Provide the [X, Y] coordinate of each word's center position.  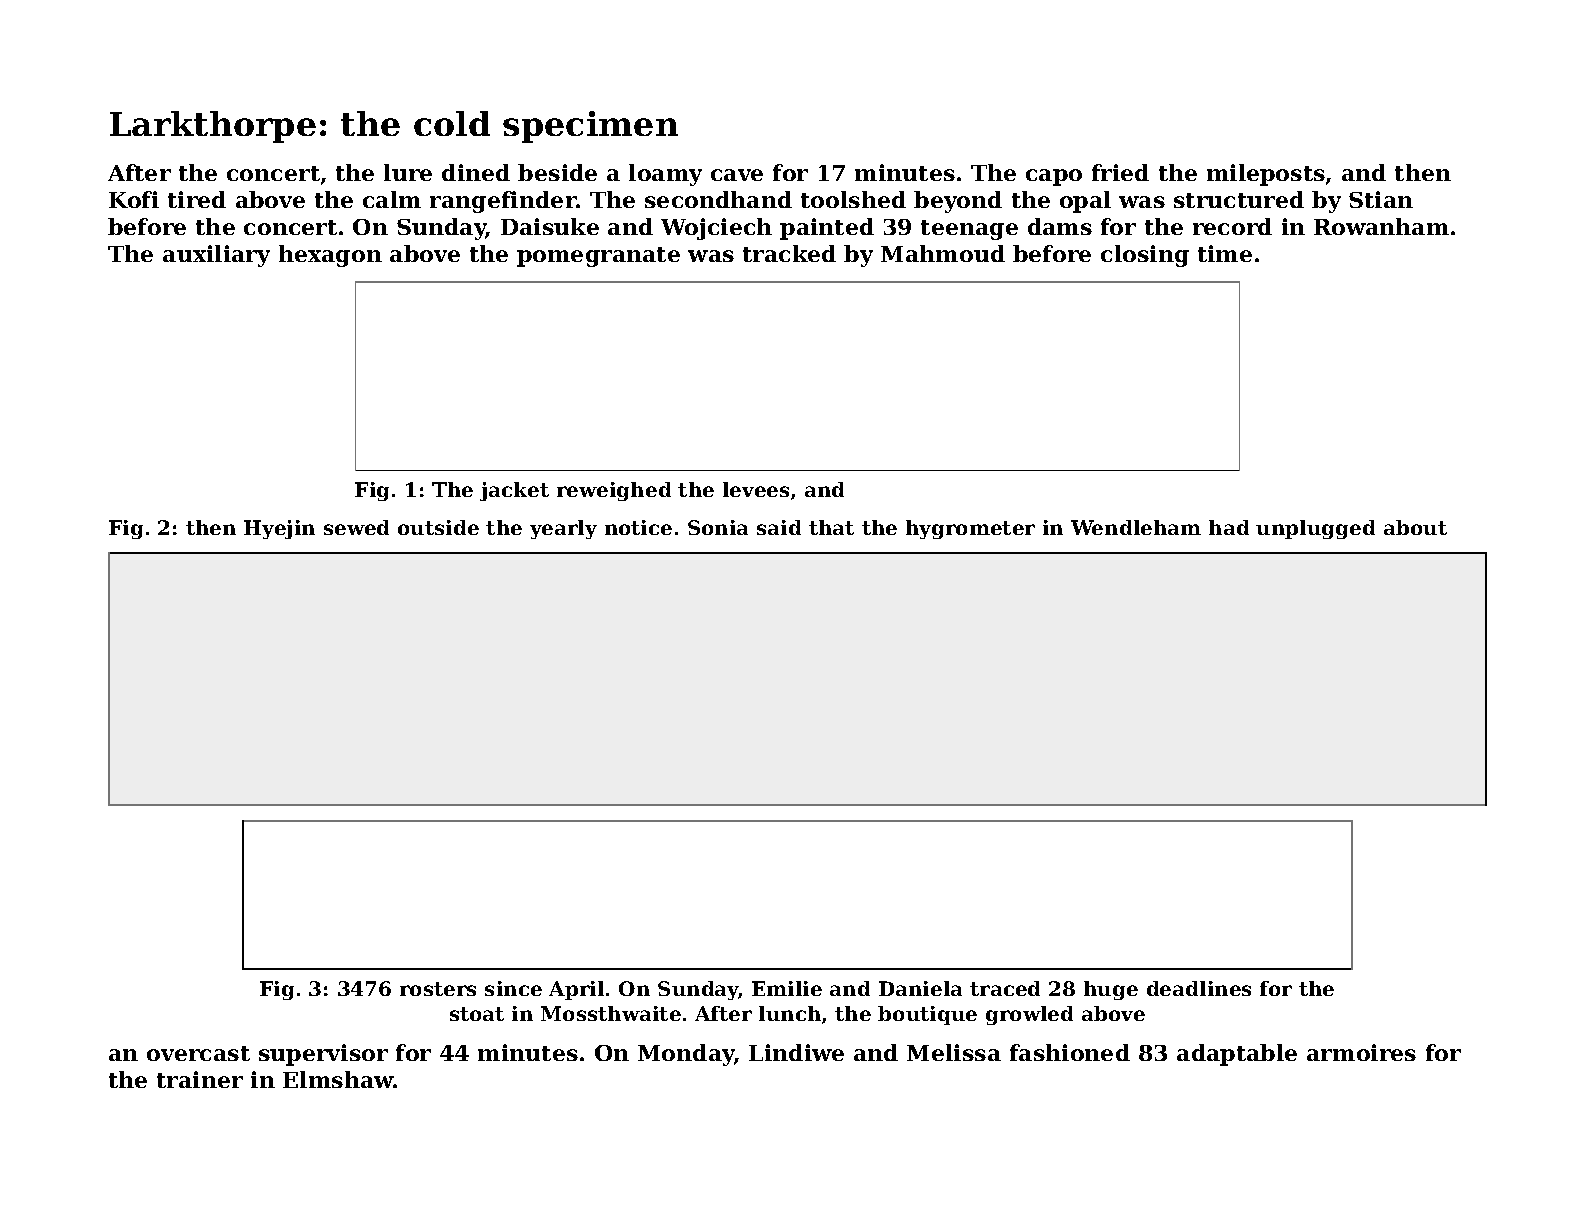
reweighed [614, 491]
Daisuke [550, 226]
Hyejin [279, 529]
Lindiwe [796, 1052]
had [1229, 527]
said [779, 527]
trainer [200, 1079]
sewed [356, 527]
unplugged [1315, 529]
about [1415, 527]
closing [1145, 256]
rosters [438, 989]
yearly [563, 529]
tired [197, 199]
